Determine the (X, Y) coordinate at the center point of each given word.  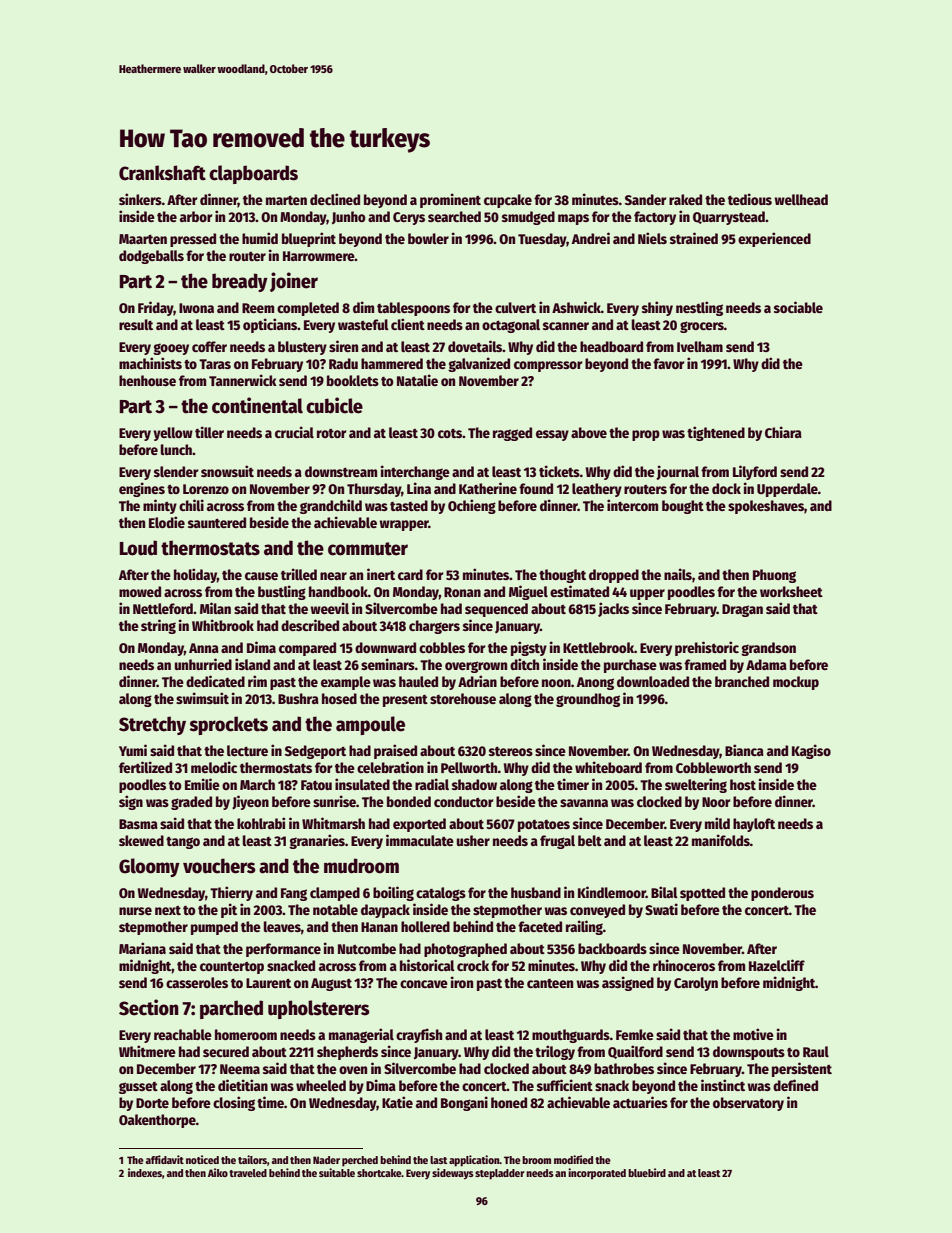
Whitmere (147, 1051)
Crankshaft (162, 173)
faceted (540, 926)
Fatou (316, 785)
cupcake (508, 201)
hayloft (754, 825)
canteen (550, 983)
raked (685, 199)
